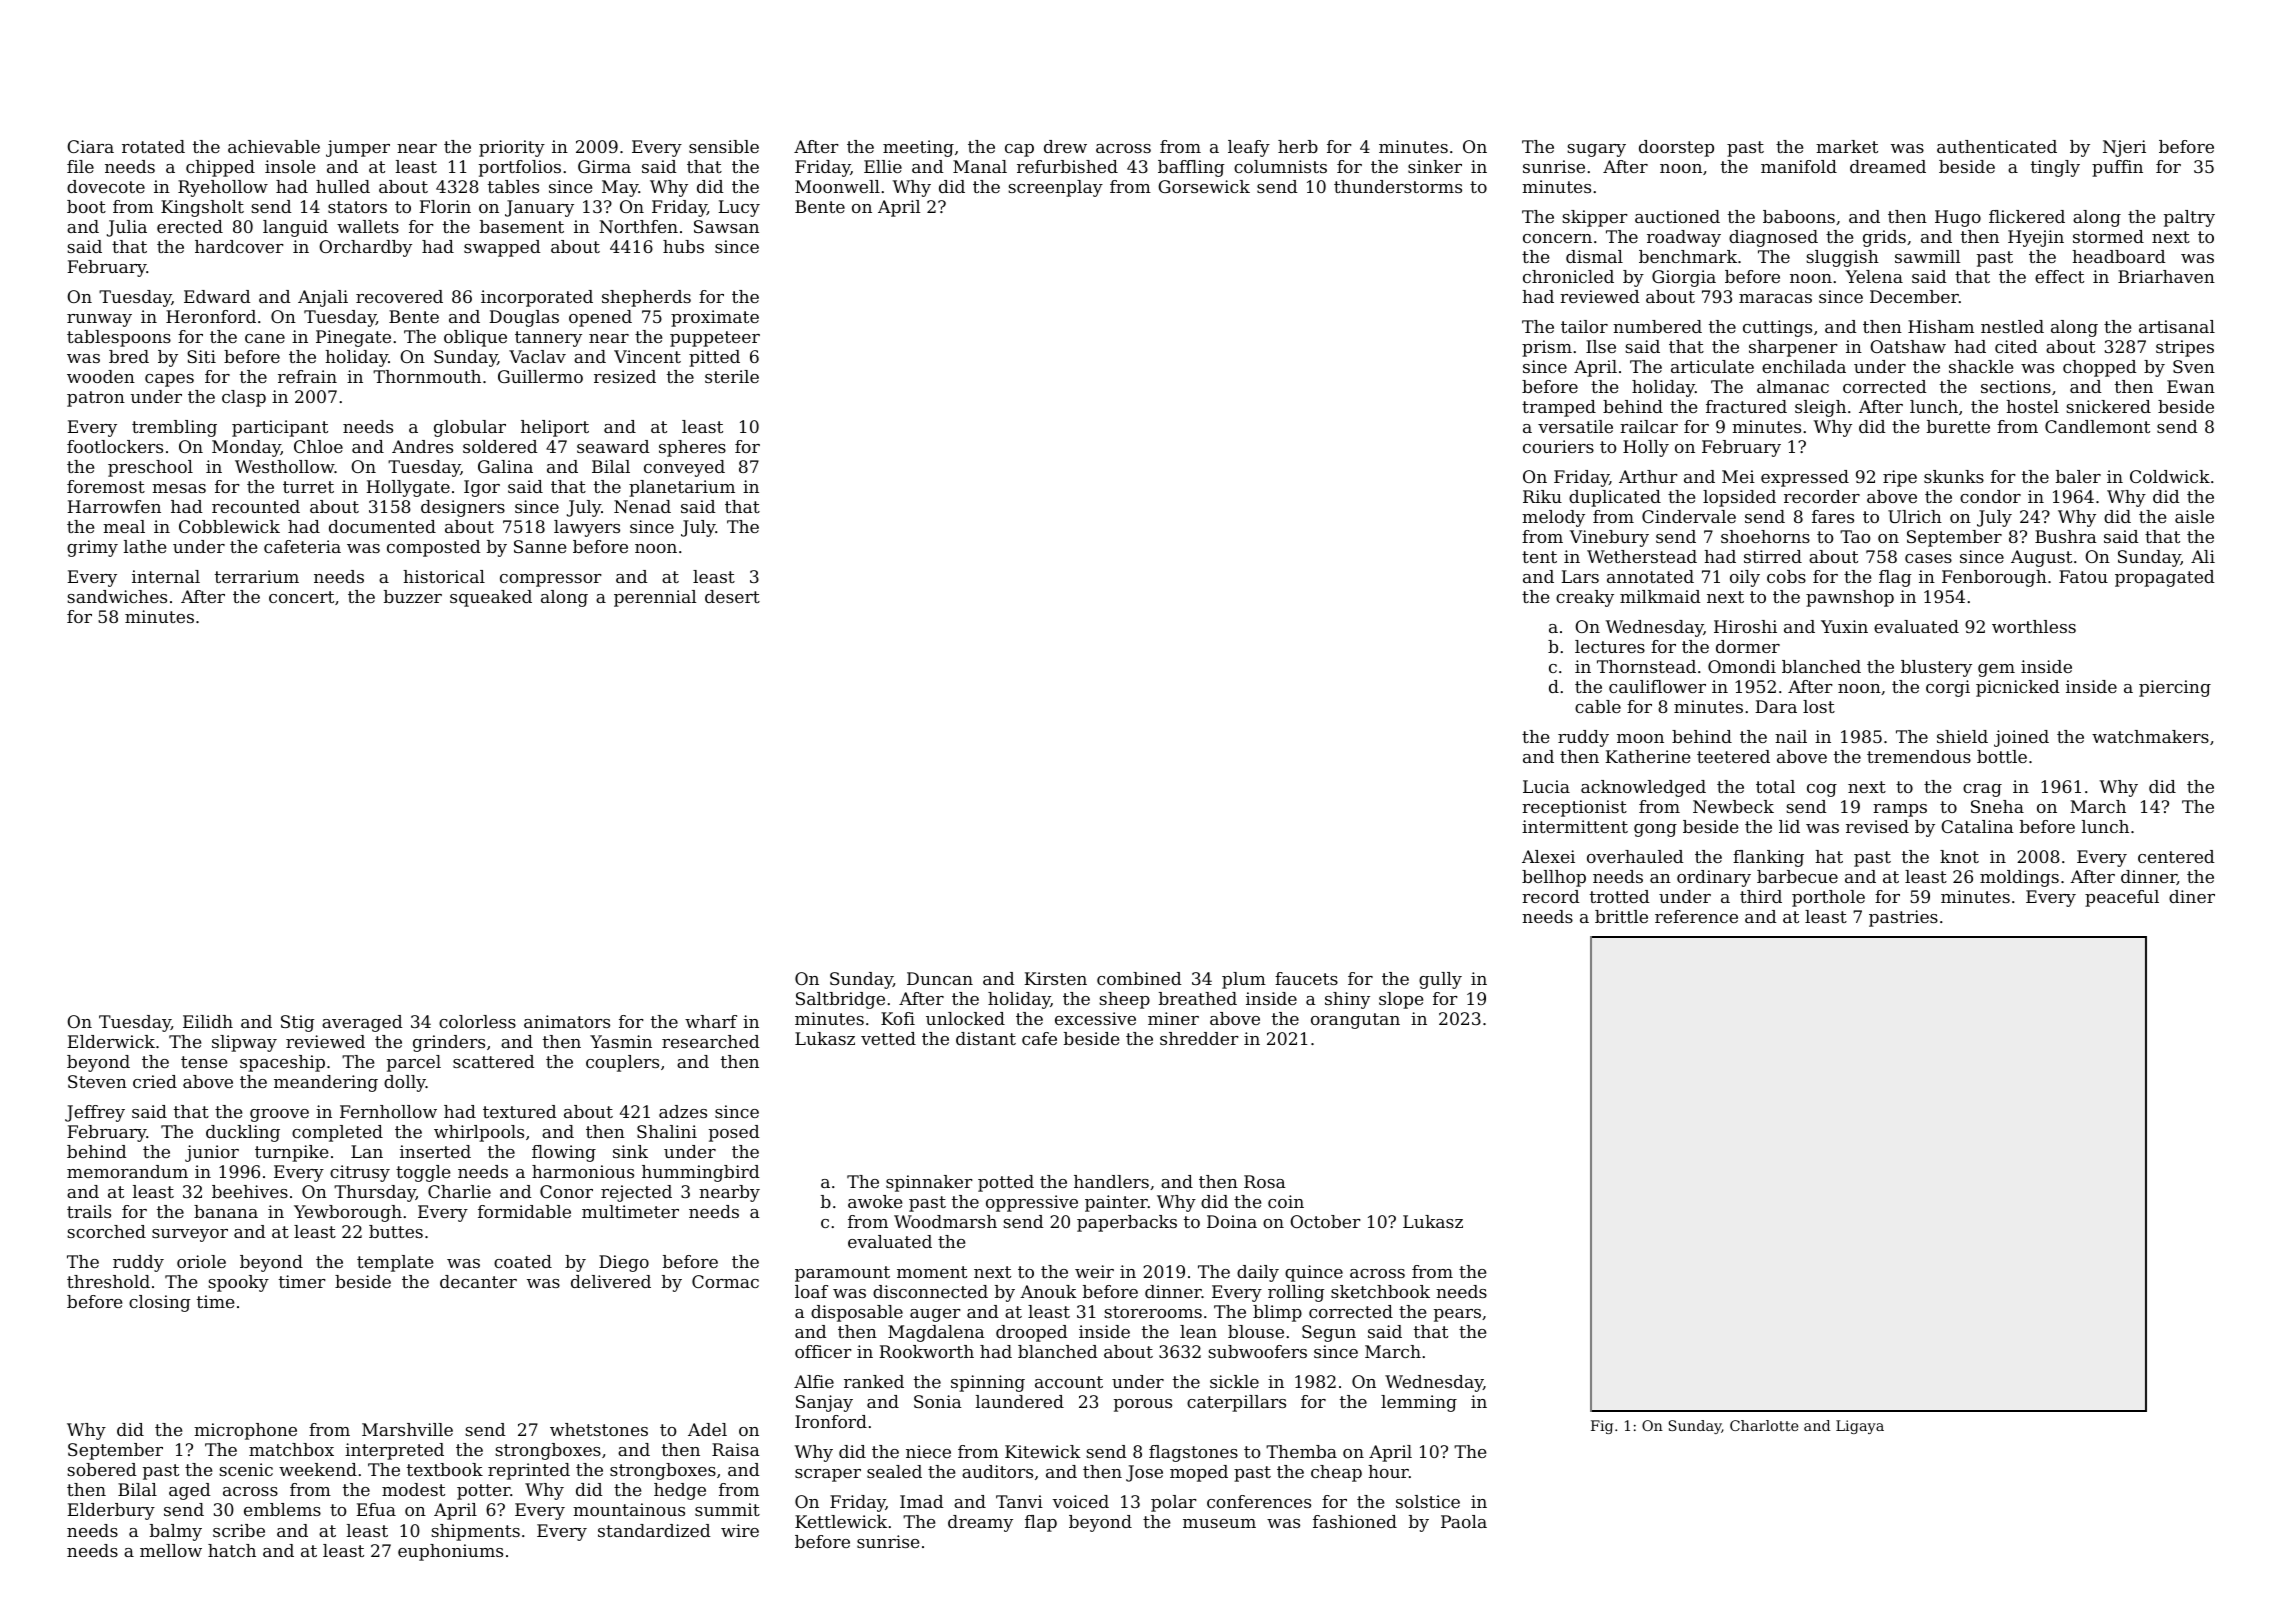  I want to click on worthless, so click(2034, 626).
